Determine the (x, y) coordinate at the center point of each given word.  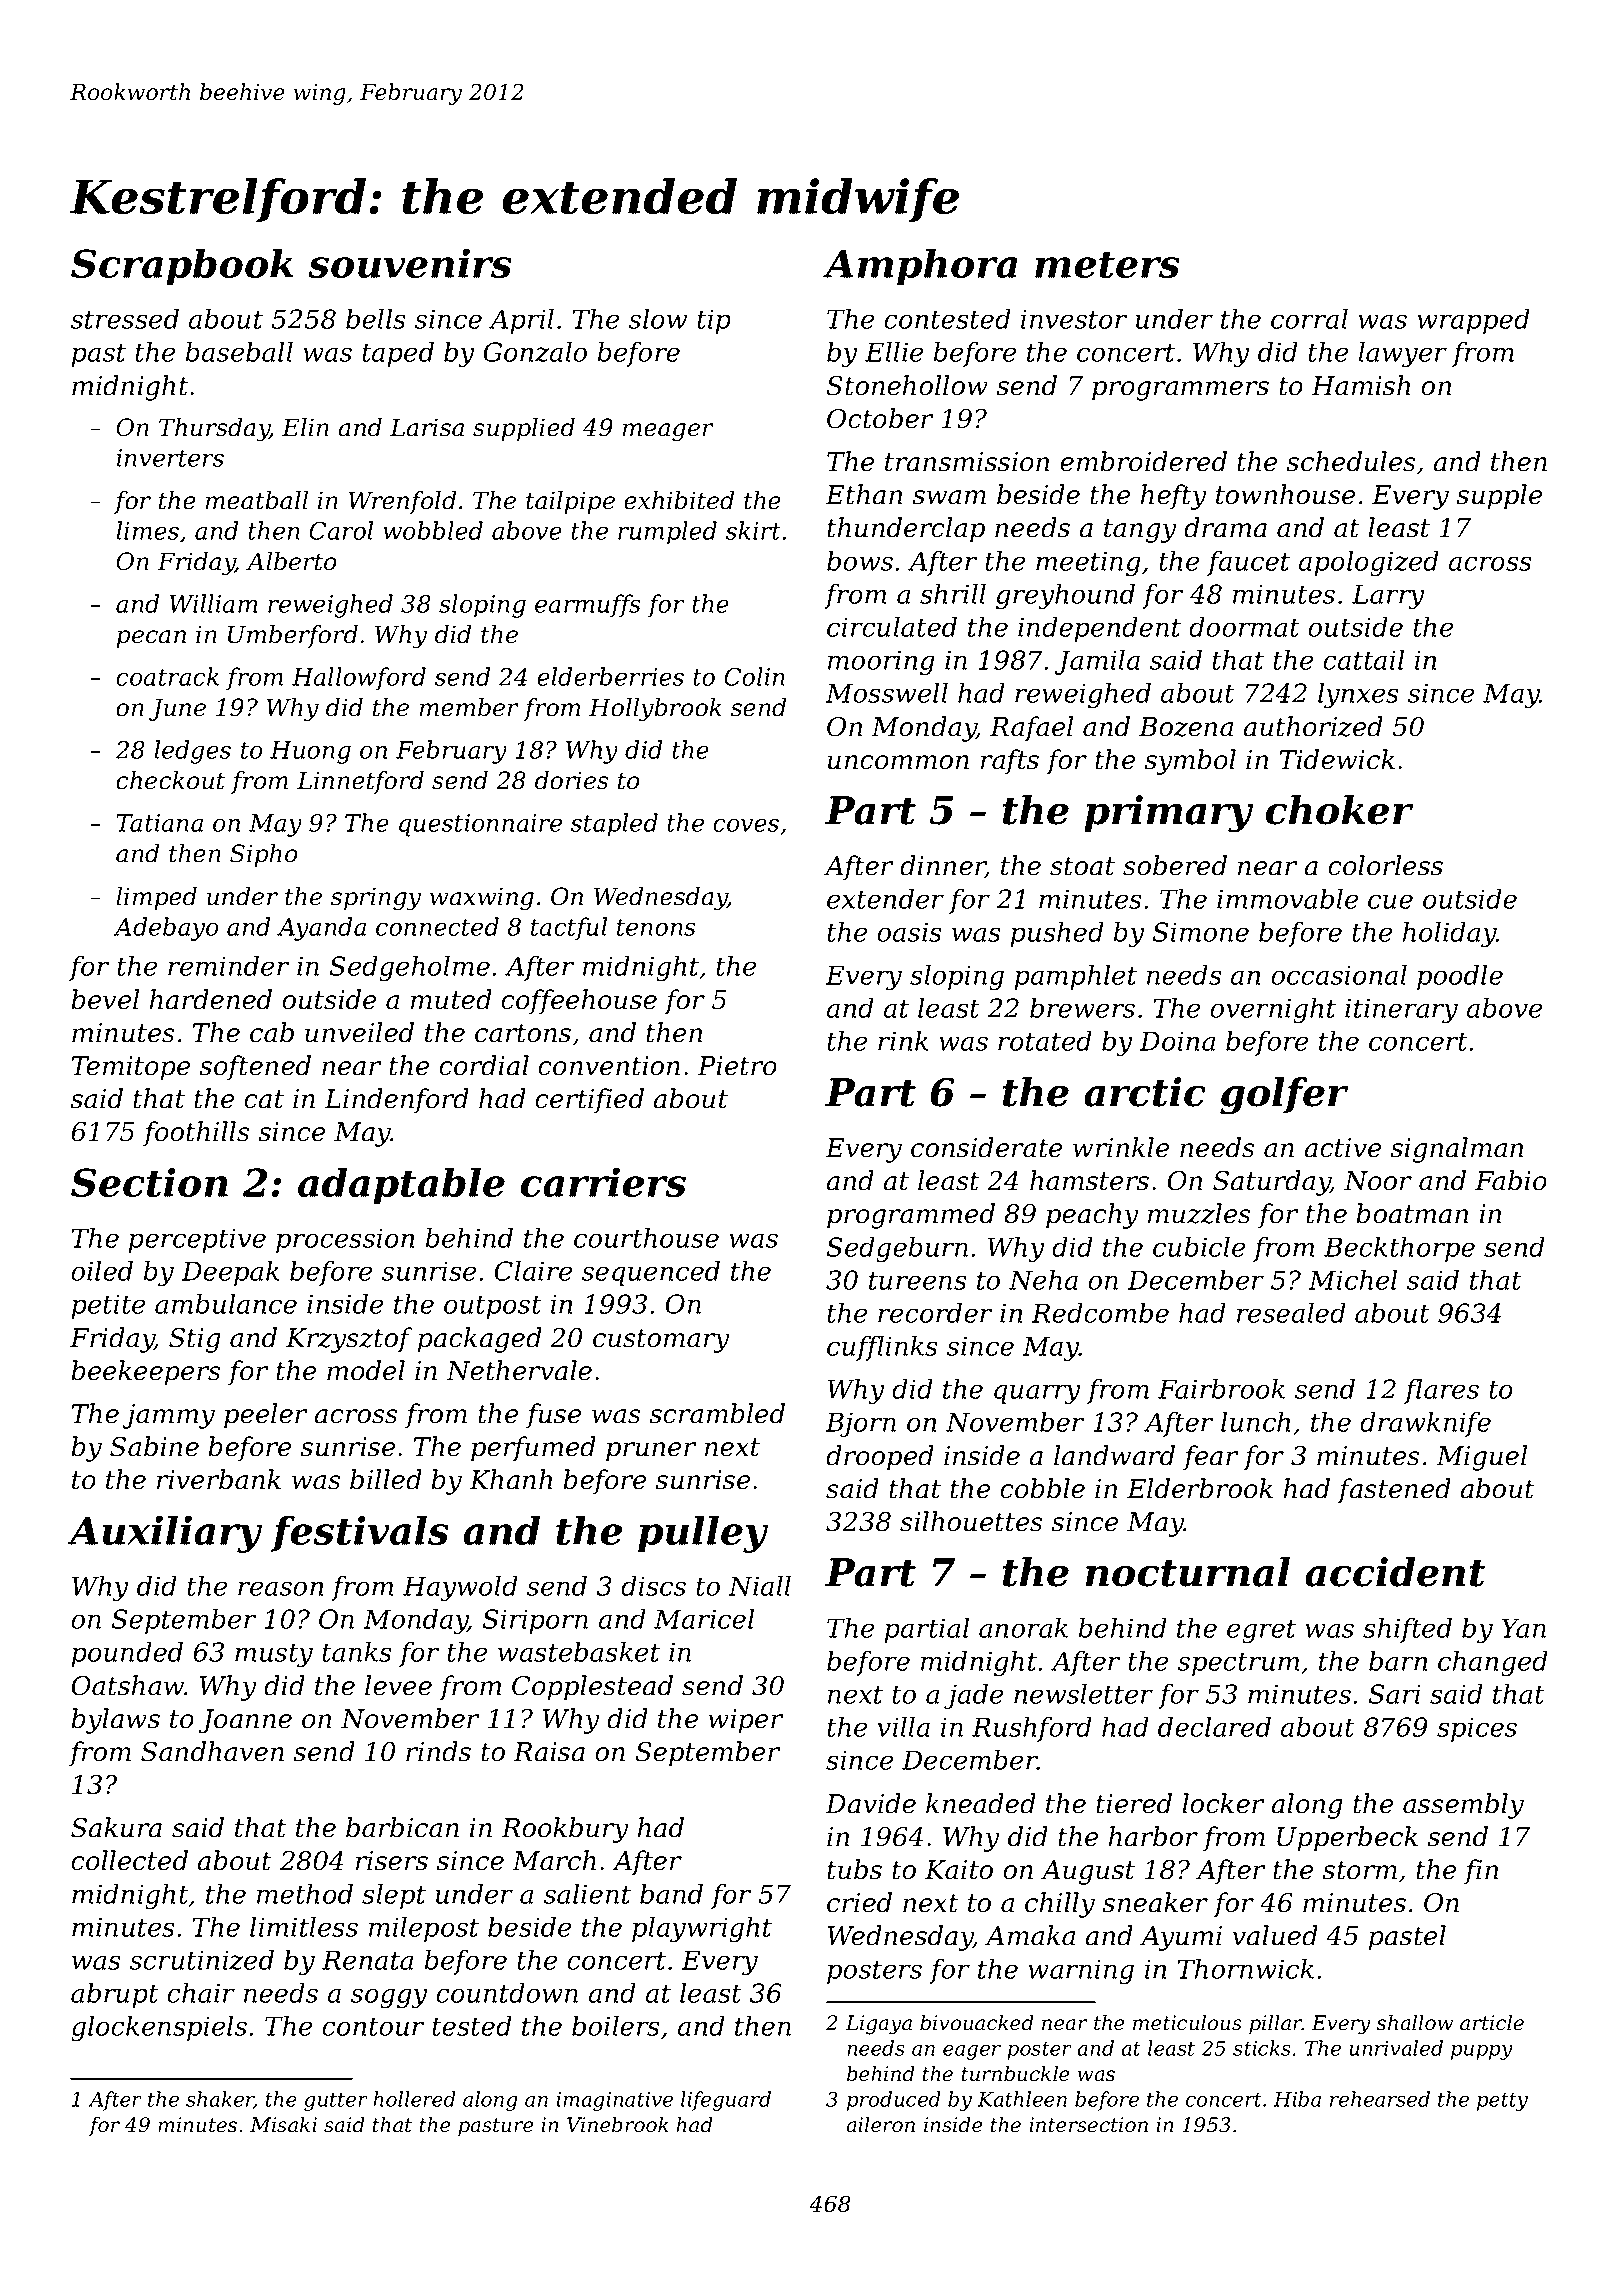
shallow (1415, 2023)
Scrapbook (182, 267)
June (177, 709)
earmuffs (588, 606)
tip (714, 321)
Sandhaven (212, 1751)
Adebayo (166, 929)
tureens (918, 1281)
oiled (102, 1271)
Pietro (737, 1066)
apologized (1369, 564)
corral (1309, 319)
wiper (745, 1721)
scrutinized (202, 1960)
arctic (1145, 1092)
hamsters (1089, 1180)
